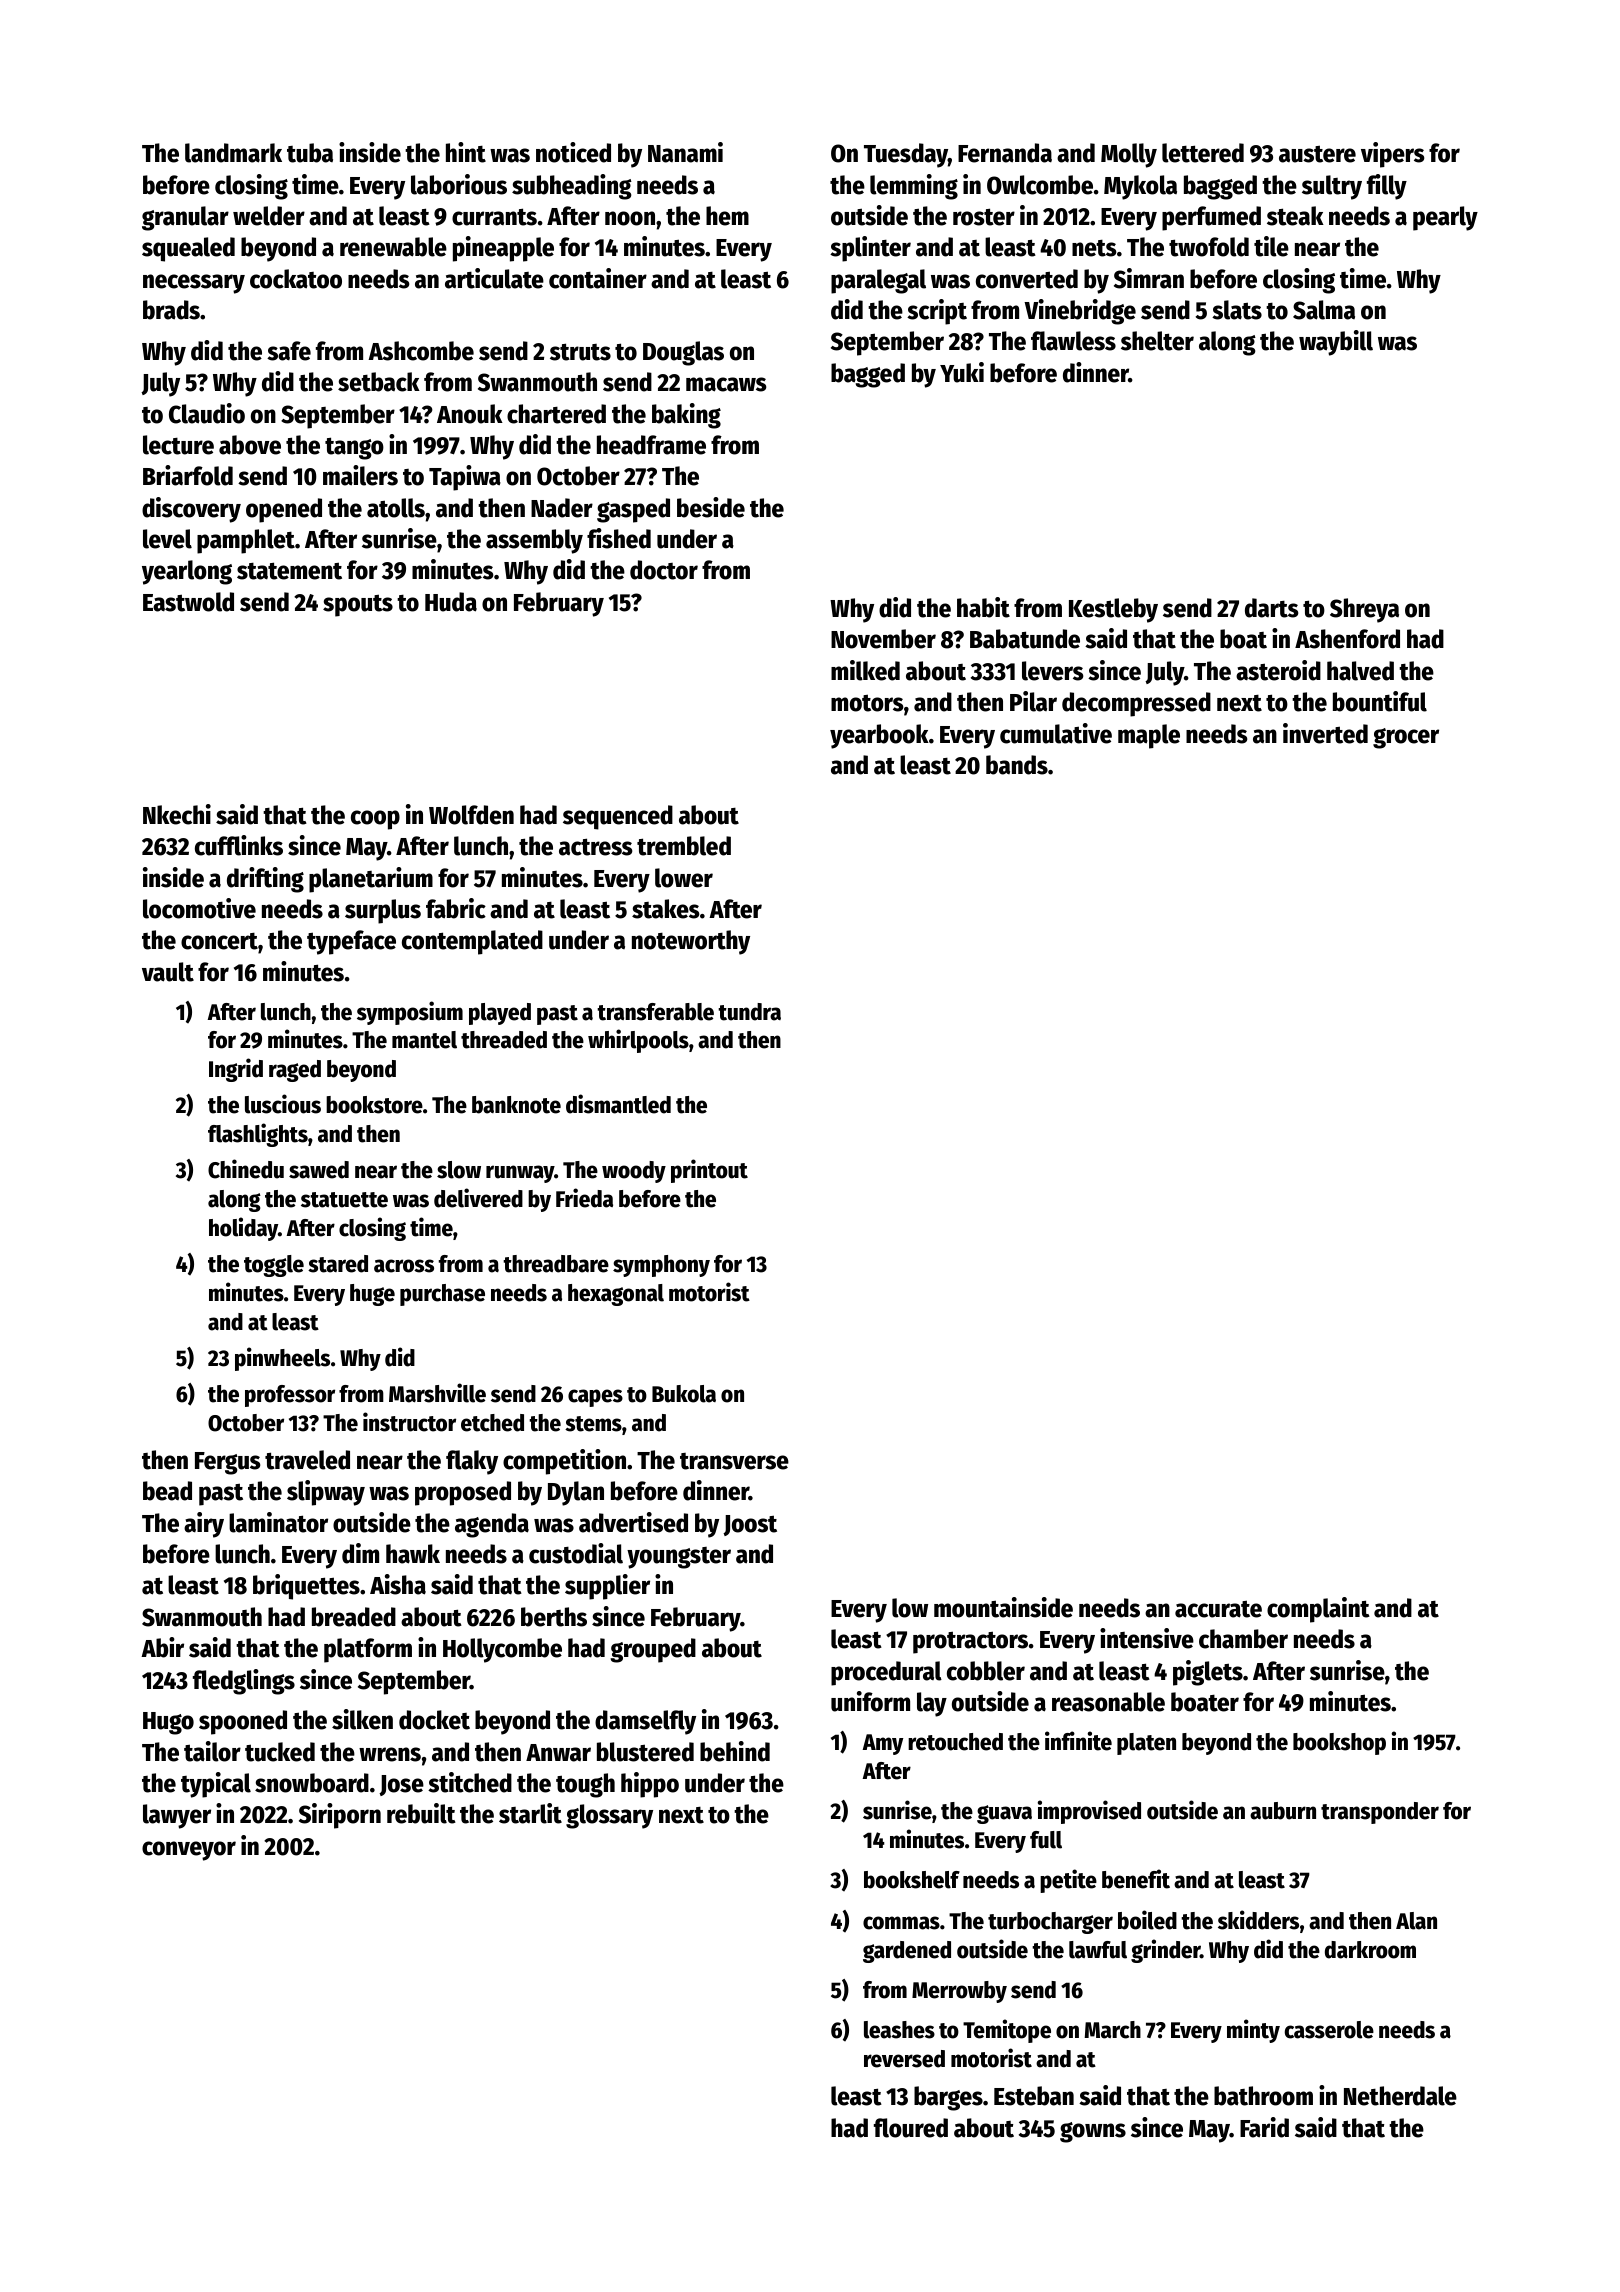 The height and width of the page is (2292, 1620). I want to click on hippo, so click(650, 1785).
